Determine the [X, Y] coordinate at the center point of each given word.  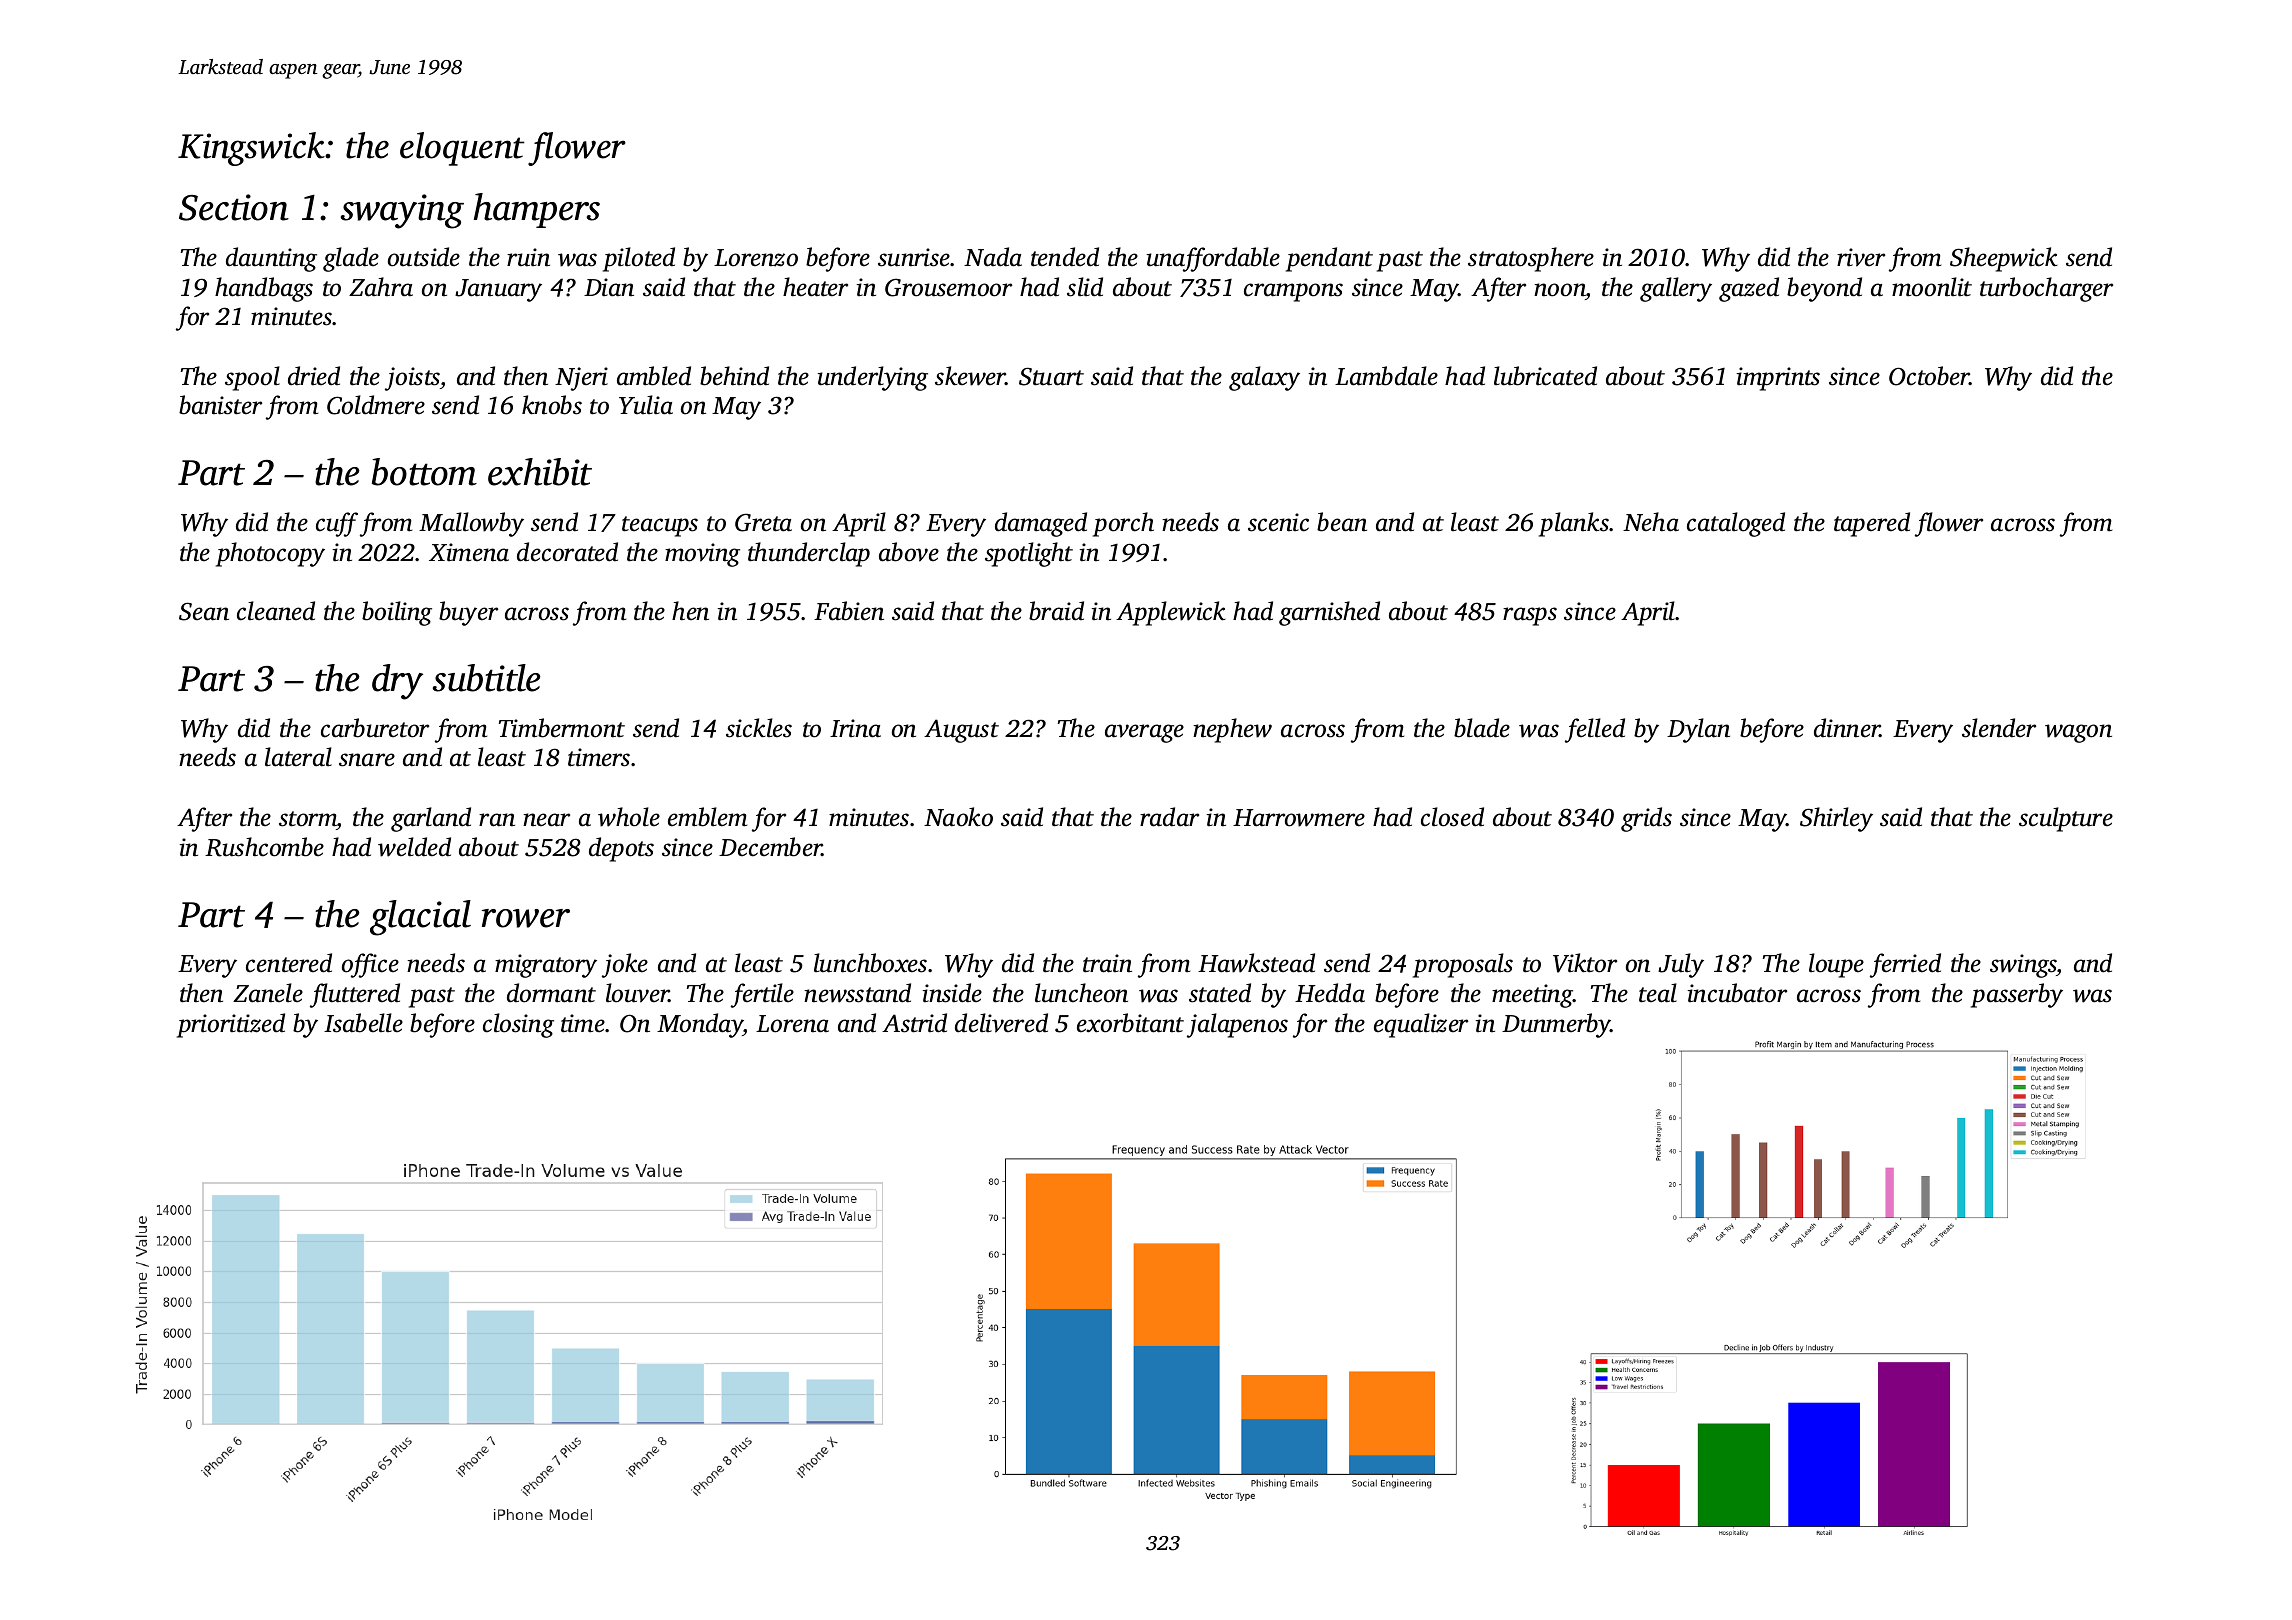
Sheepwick [2004, 259]
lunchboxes [870, 963]
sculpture [2066, 819]
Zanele [268, 993]
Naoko [958, 817]
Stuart [1051, 376]
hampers [537, 210]
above [909, 552]
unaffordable [1213, 259]
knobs [552, 405]
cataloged [1736, 524]
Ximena [469, 552]
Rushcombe [264, 847]
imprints [1778, 379]
